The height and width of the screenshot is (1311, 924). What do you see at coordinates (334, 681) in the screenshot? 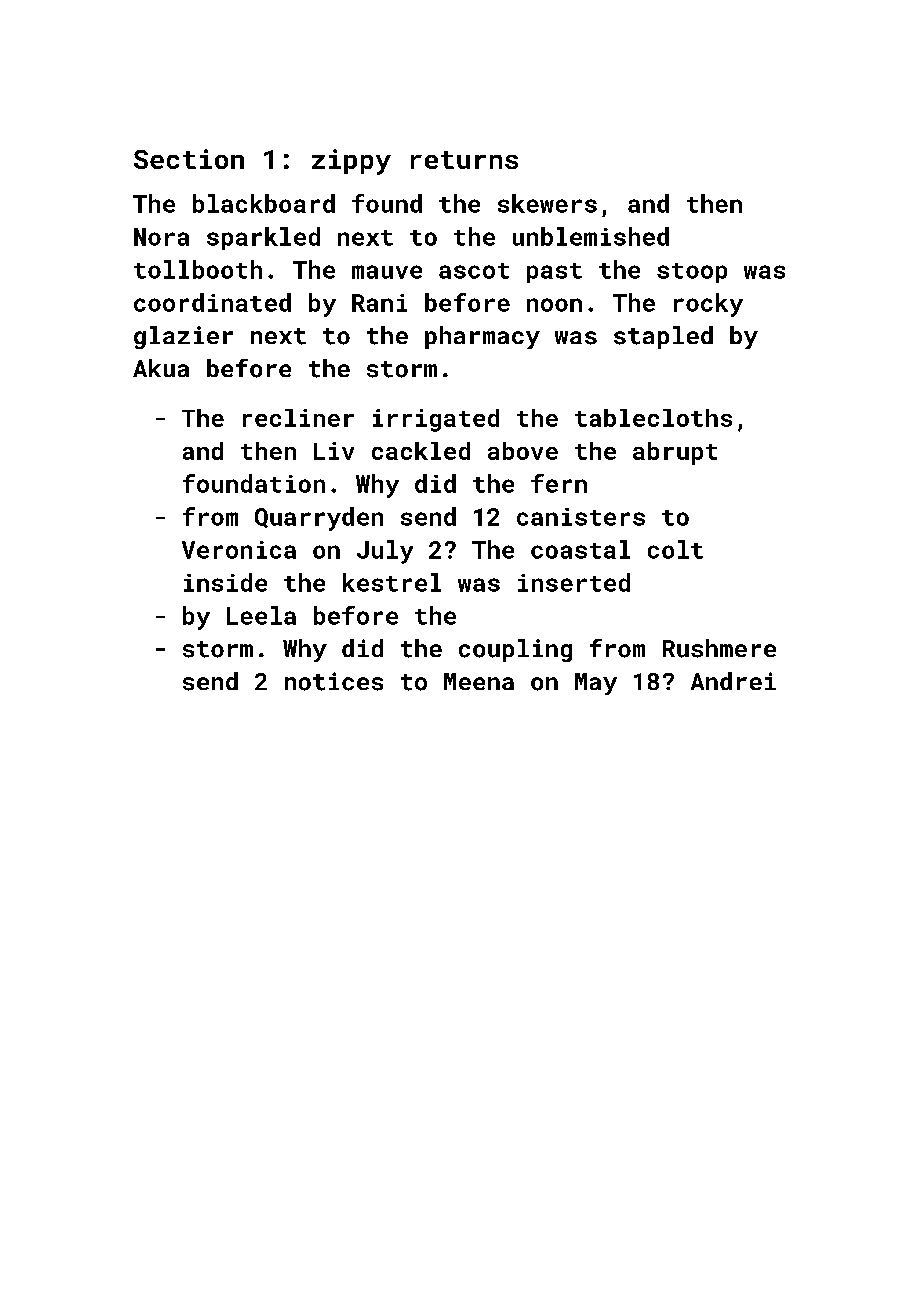
I see `notices` at bounding box center [334, 681].
